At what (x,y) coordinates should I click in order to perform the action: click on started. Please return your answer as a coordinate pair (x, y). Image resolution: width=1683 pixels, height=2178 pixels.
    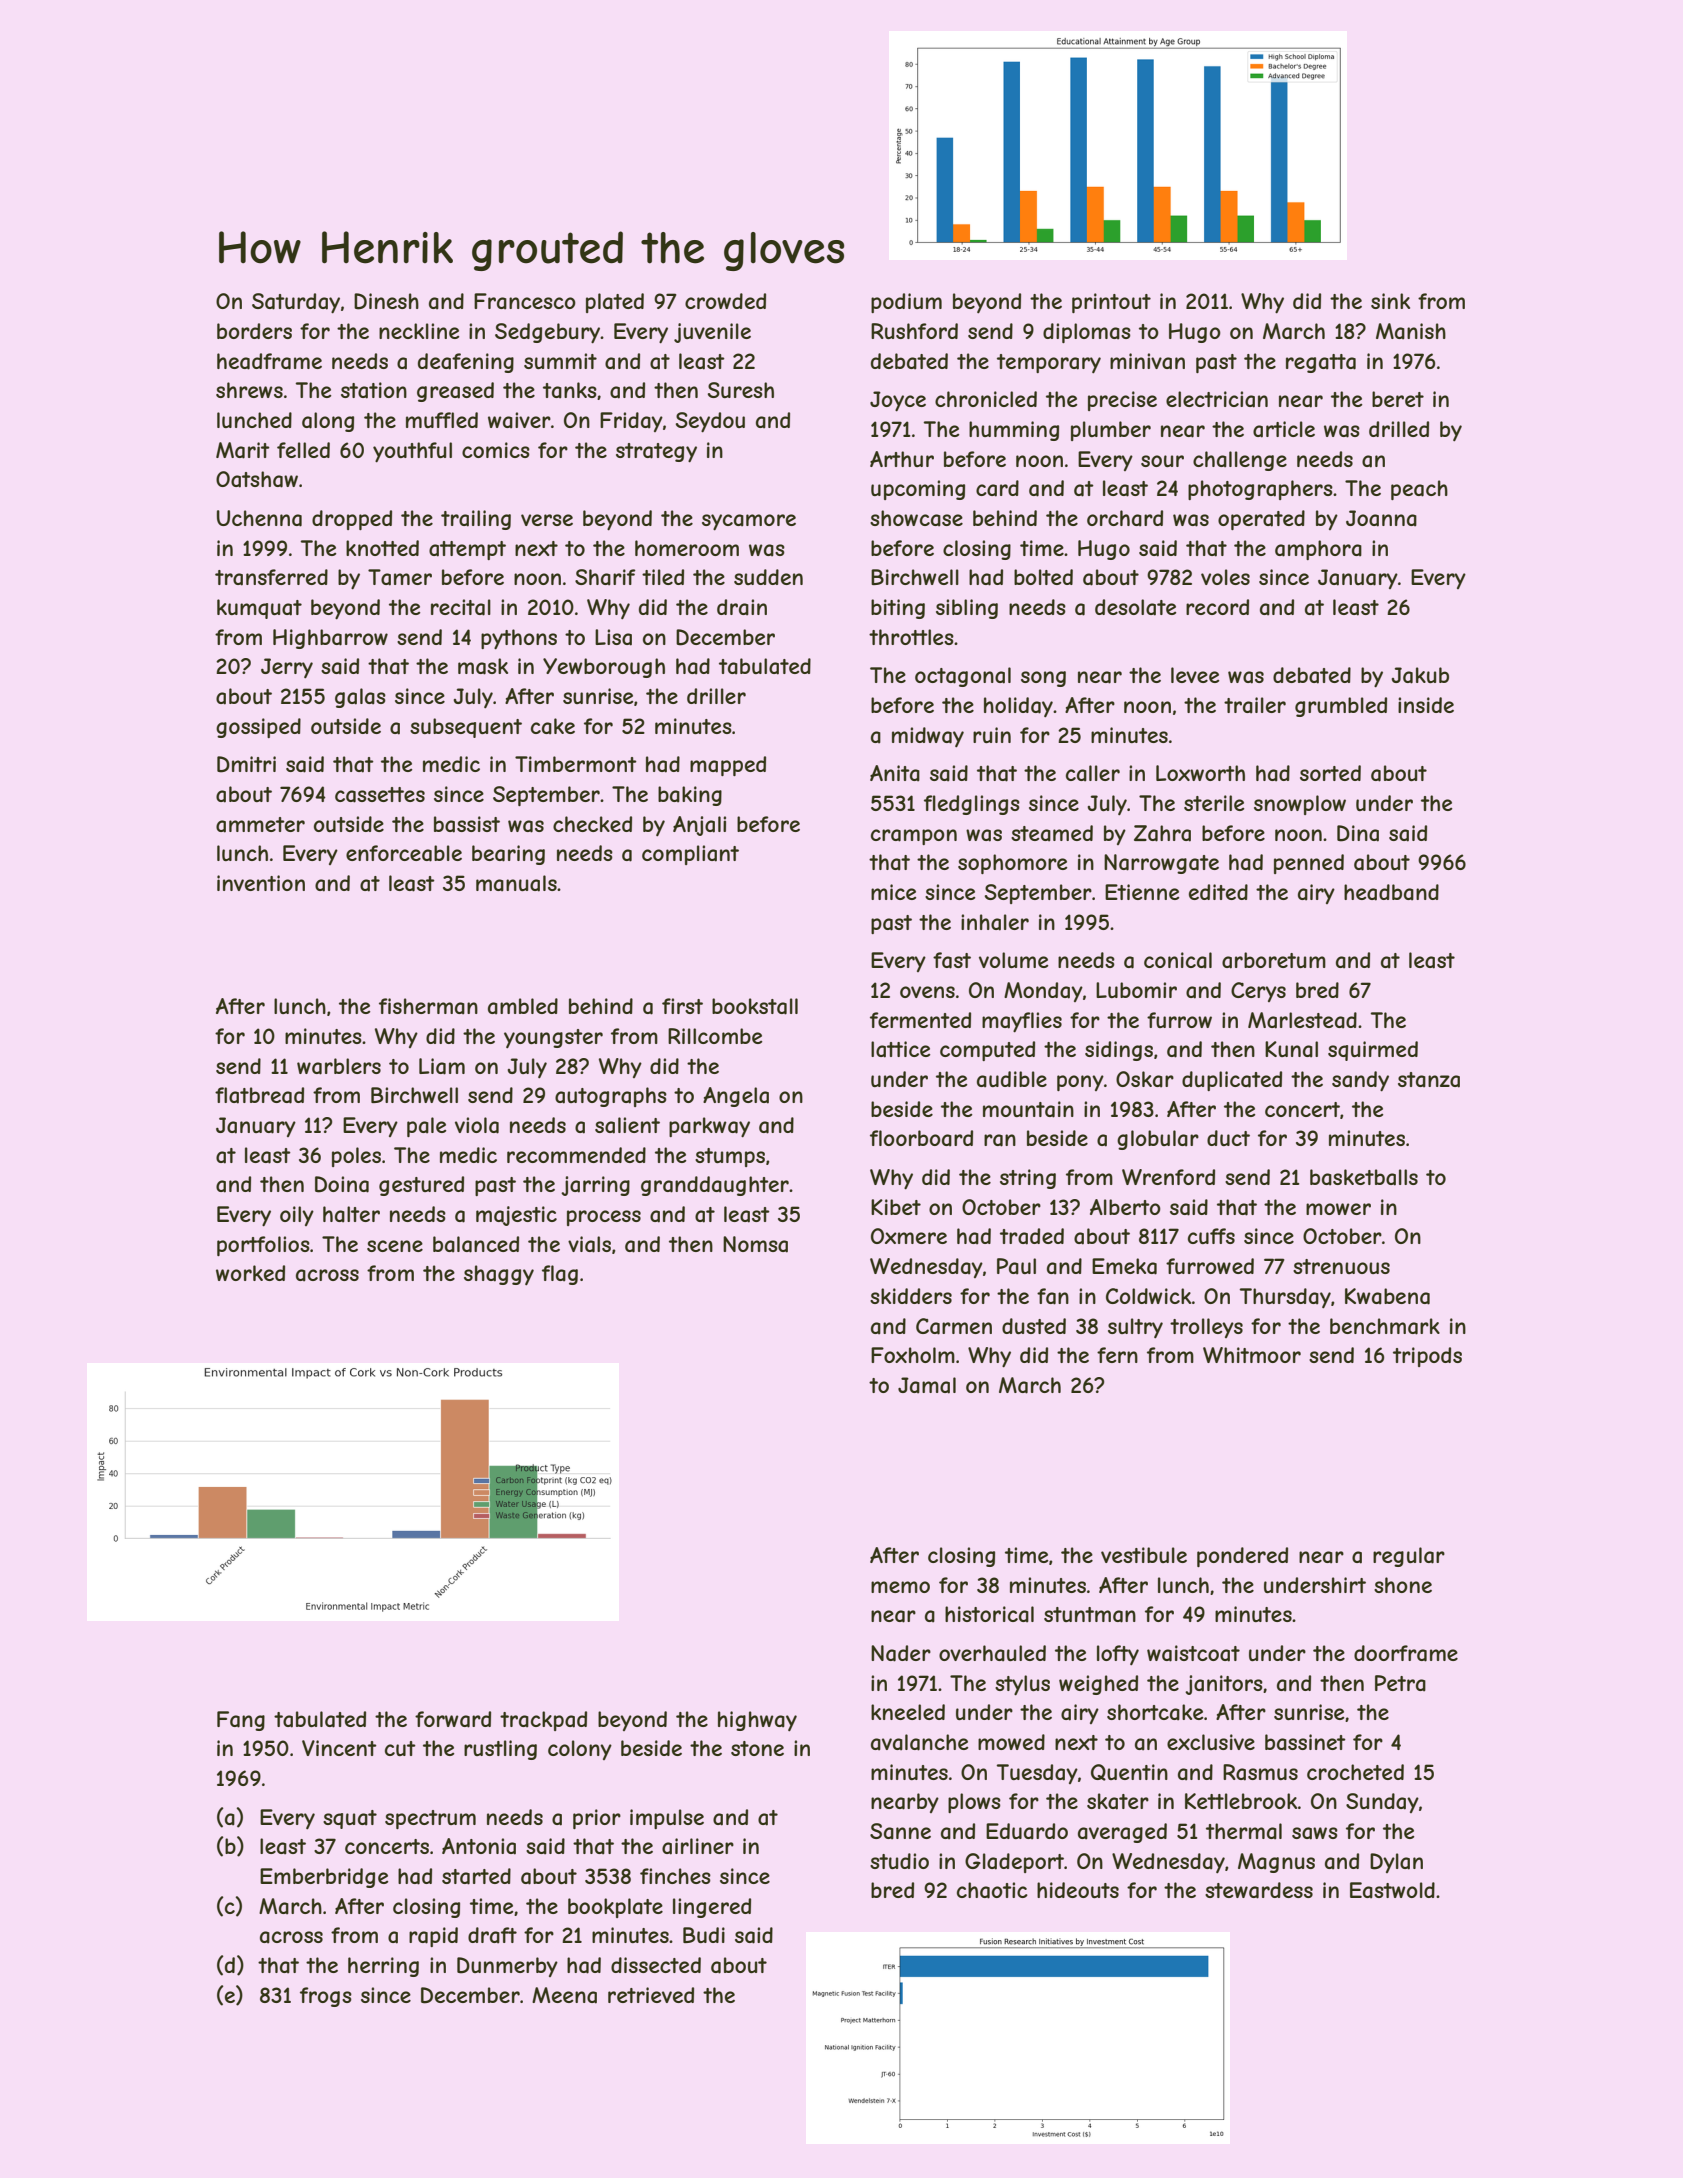
    Looking at the image, I should click on (476, 1876).
